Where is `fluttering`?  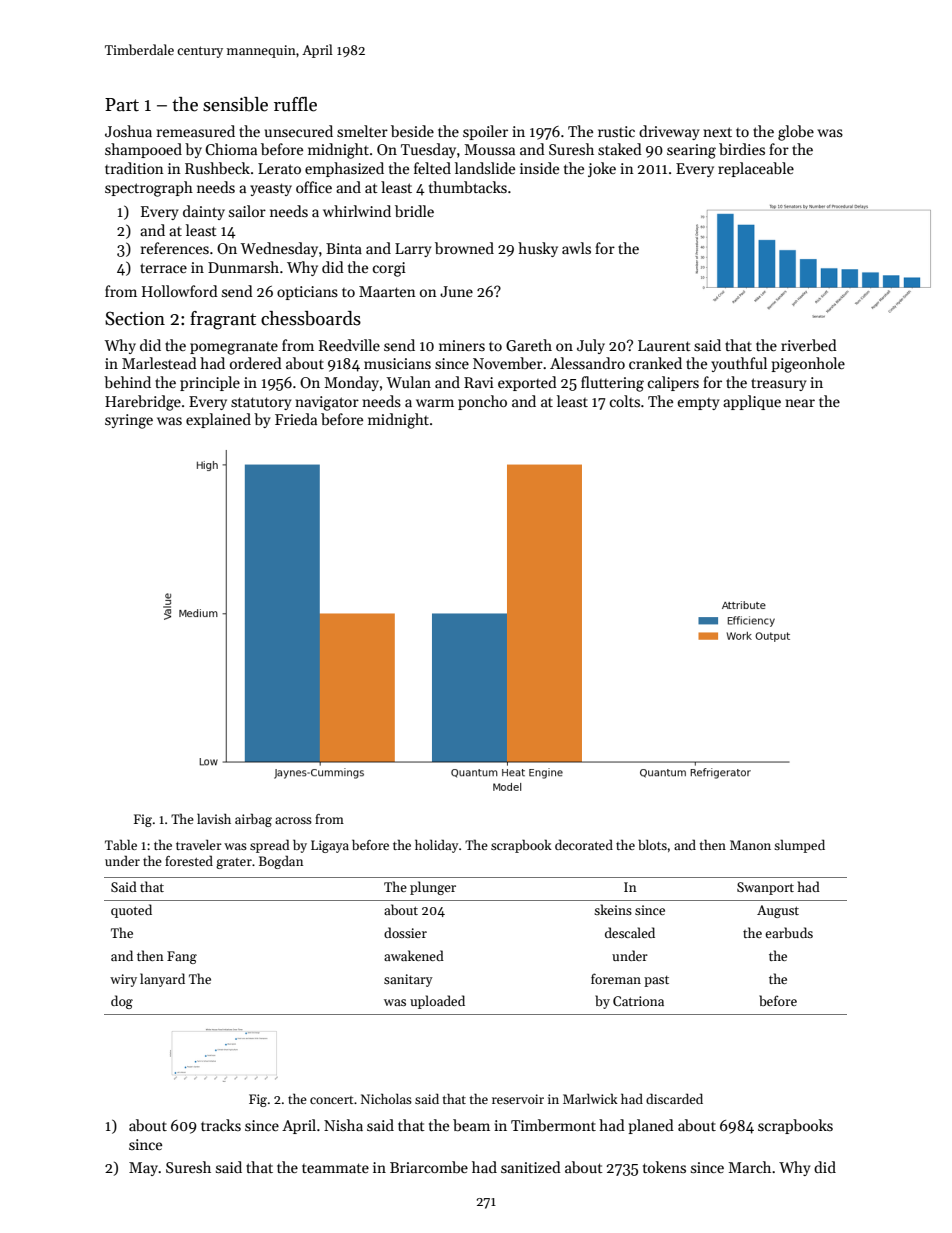 fluttering is located at coordinates (612, 384).
